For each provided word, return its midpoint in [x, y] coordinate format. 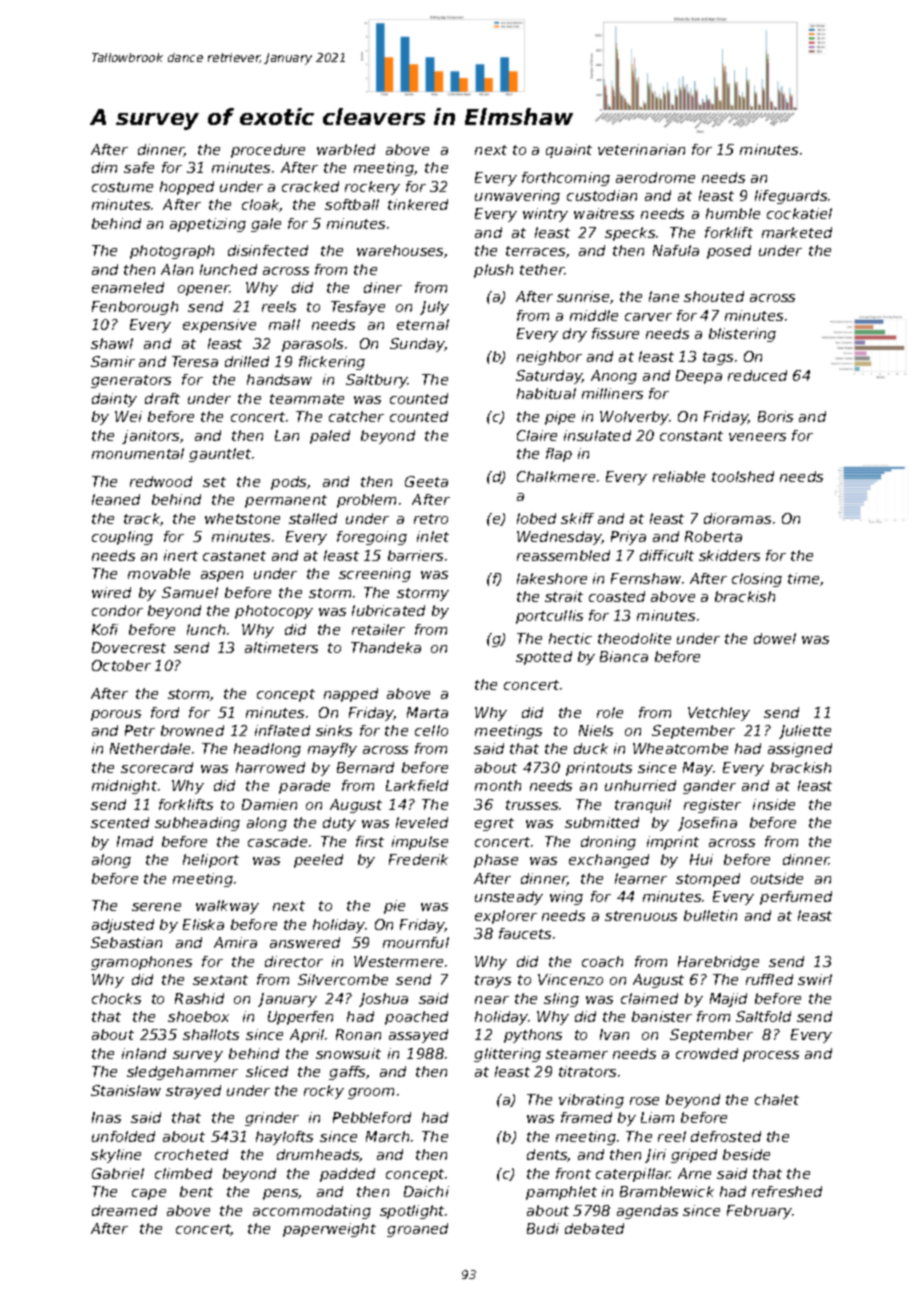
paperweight [329, 1230]
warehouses [400, 250]
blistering [742, 335]
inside [774, 804]
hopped [187, 188]
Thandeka [386, 647]
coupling [122, 538]
